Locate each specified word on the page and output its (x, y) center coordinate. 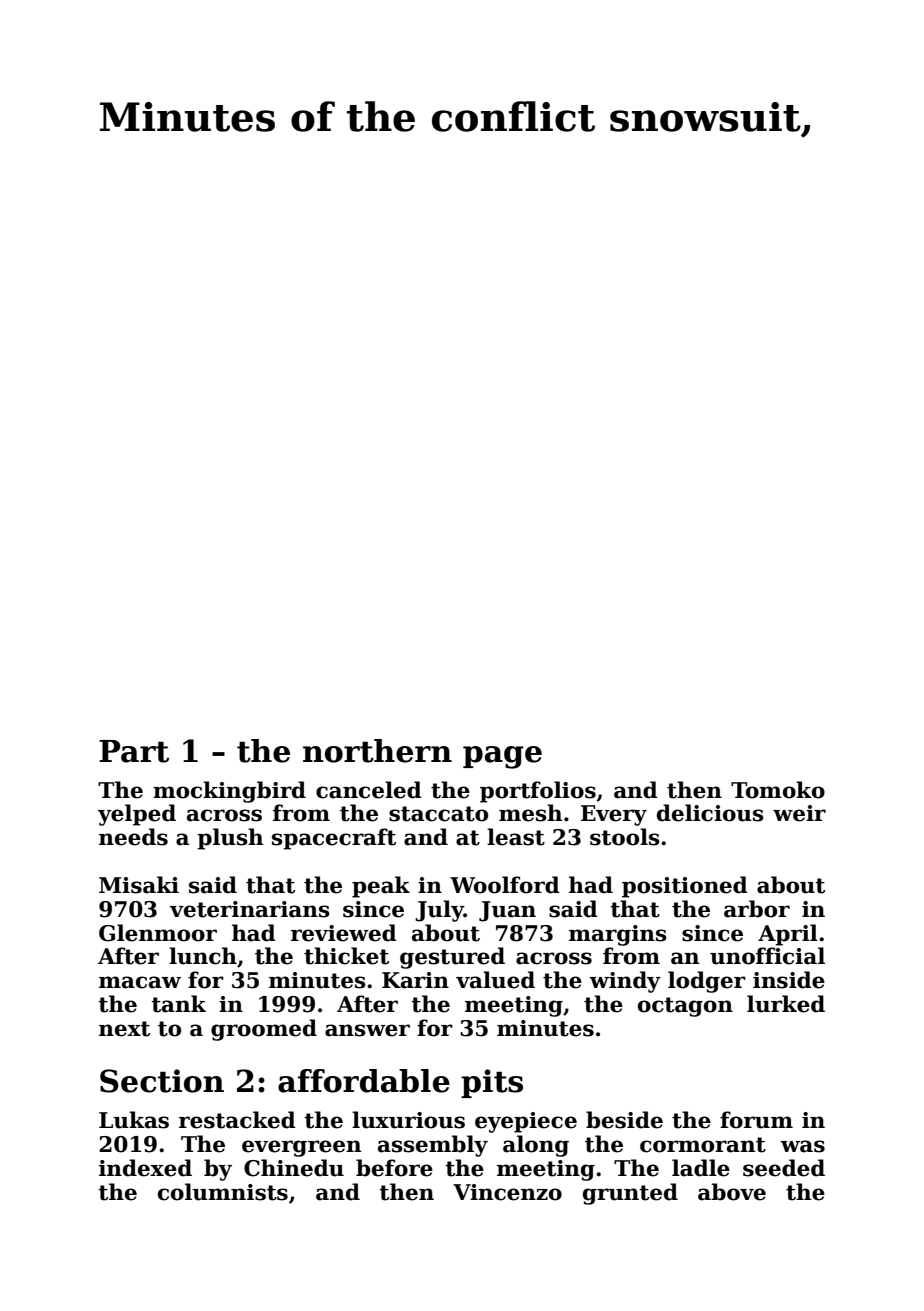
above (732, 1192)
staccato (438, 814)
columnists (223, 1192)
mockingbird (229, 792)
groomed (264, 1030)
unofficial (767, 956)
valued (495, 980)
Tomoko (778, 790)
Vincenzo (507, 1192)
